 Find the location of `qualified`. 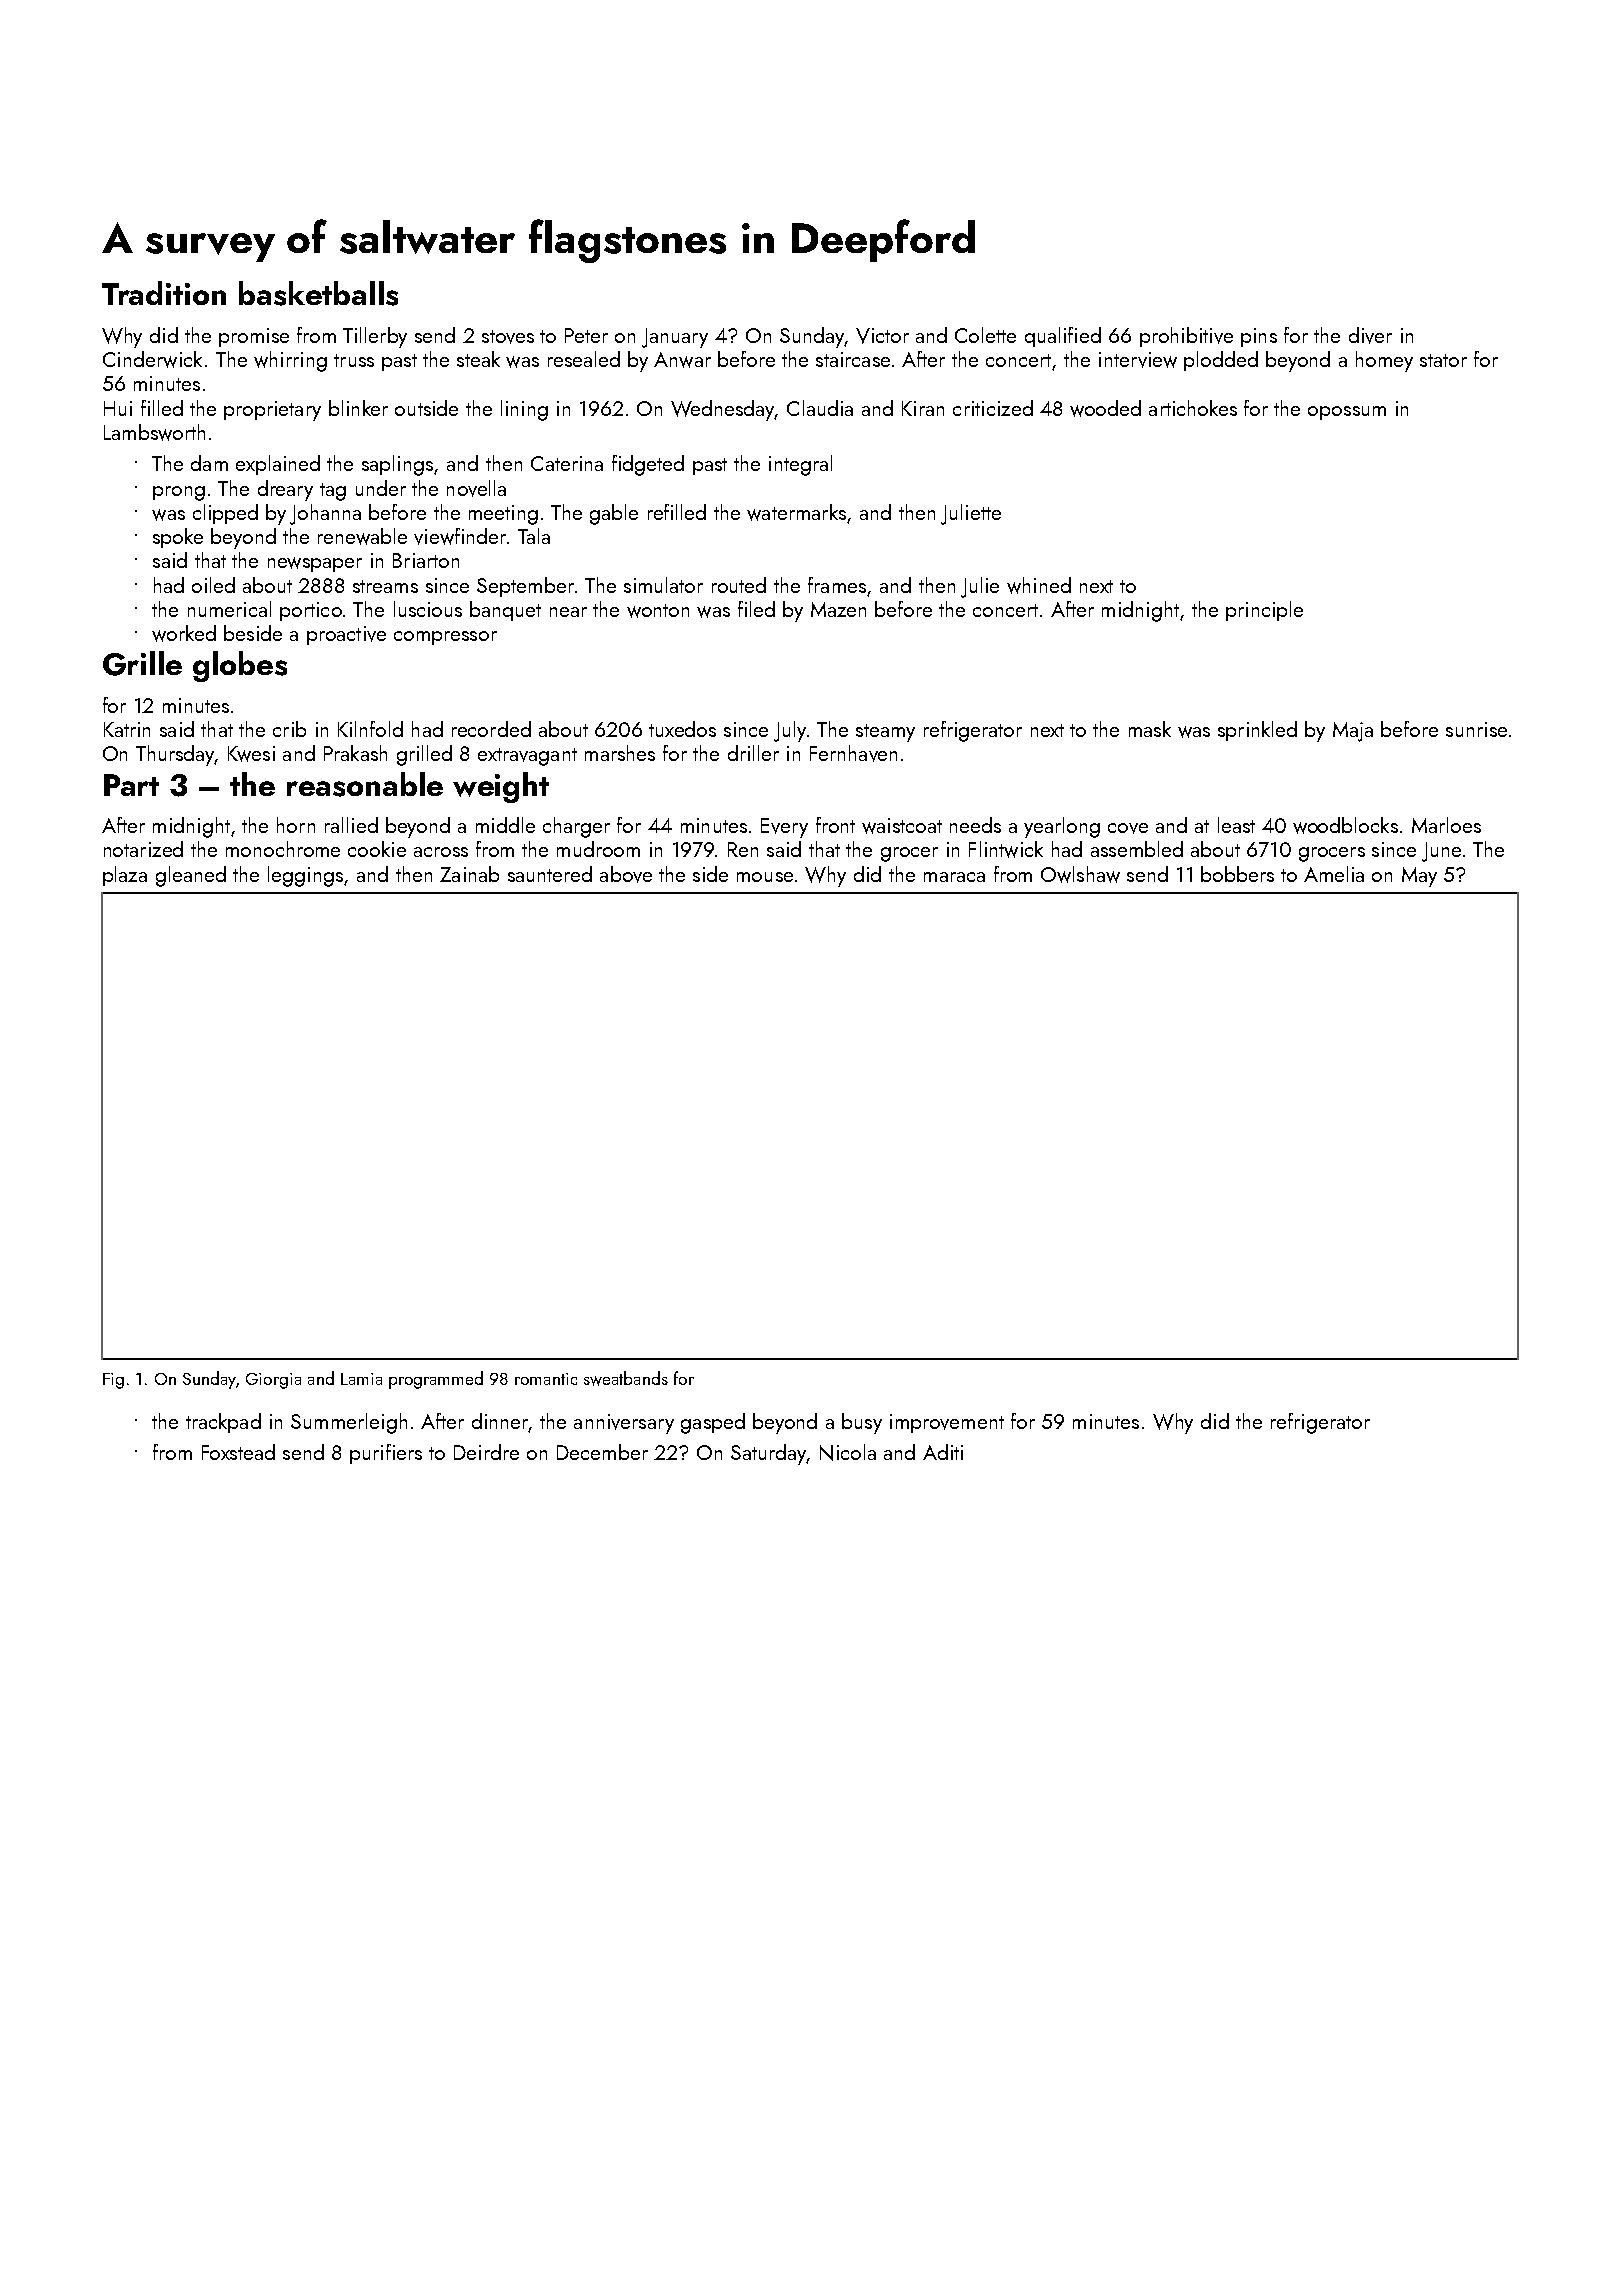

qualified is located at coordinates (1063, 337).
